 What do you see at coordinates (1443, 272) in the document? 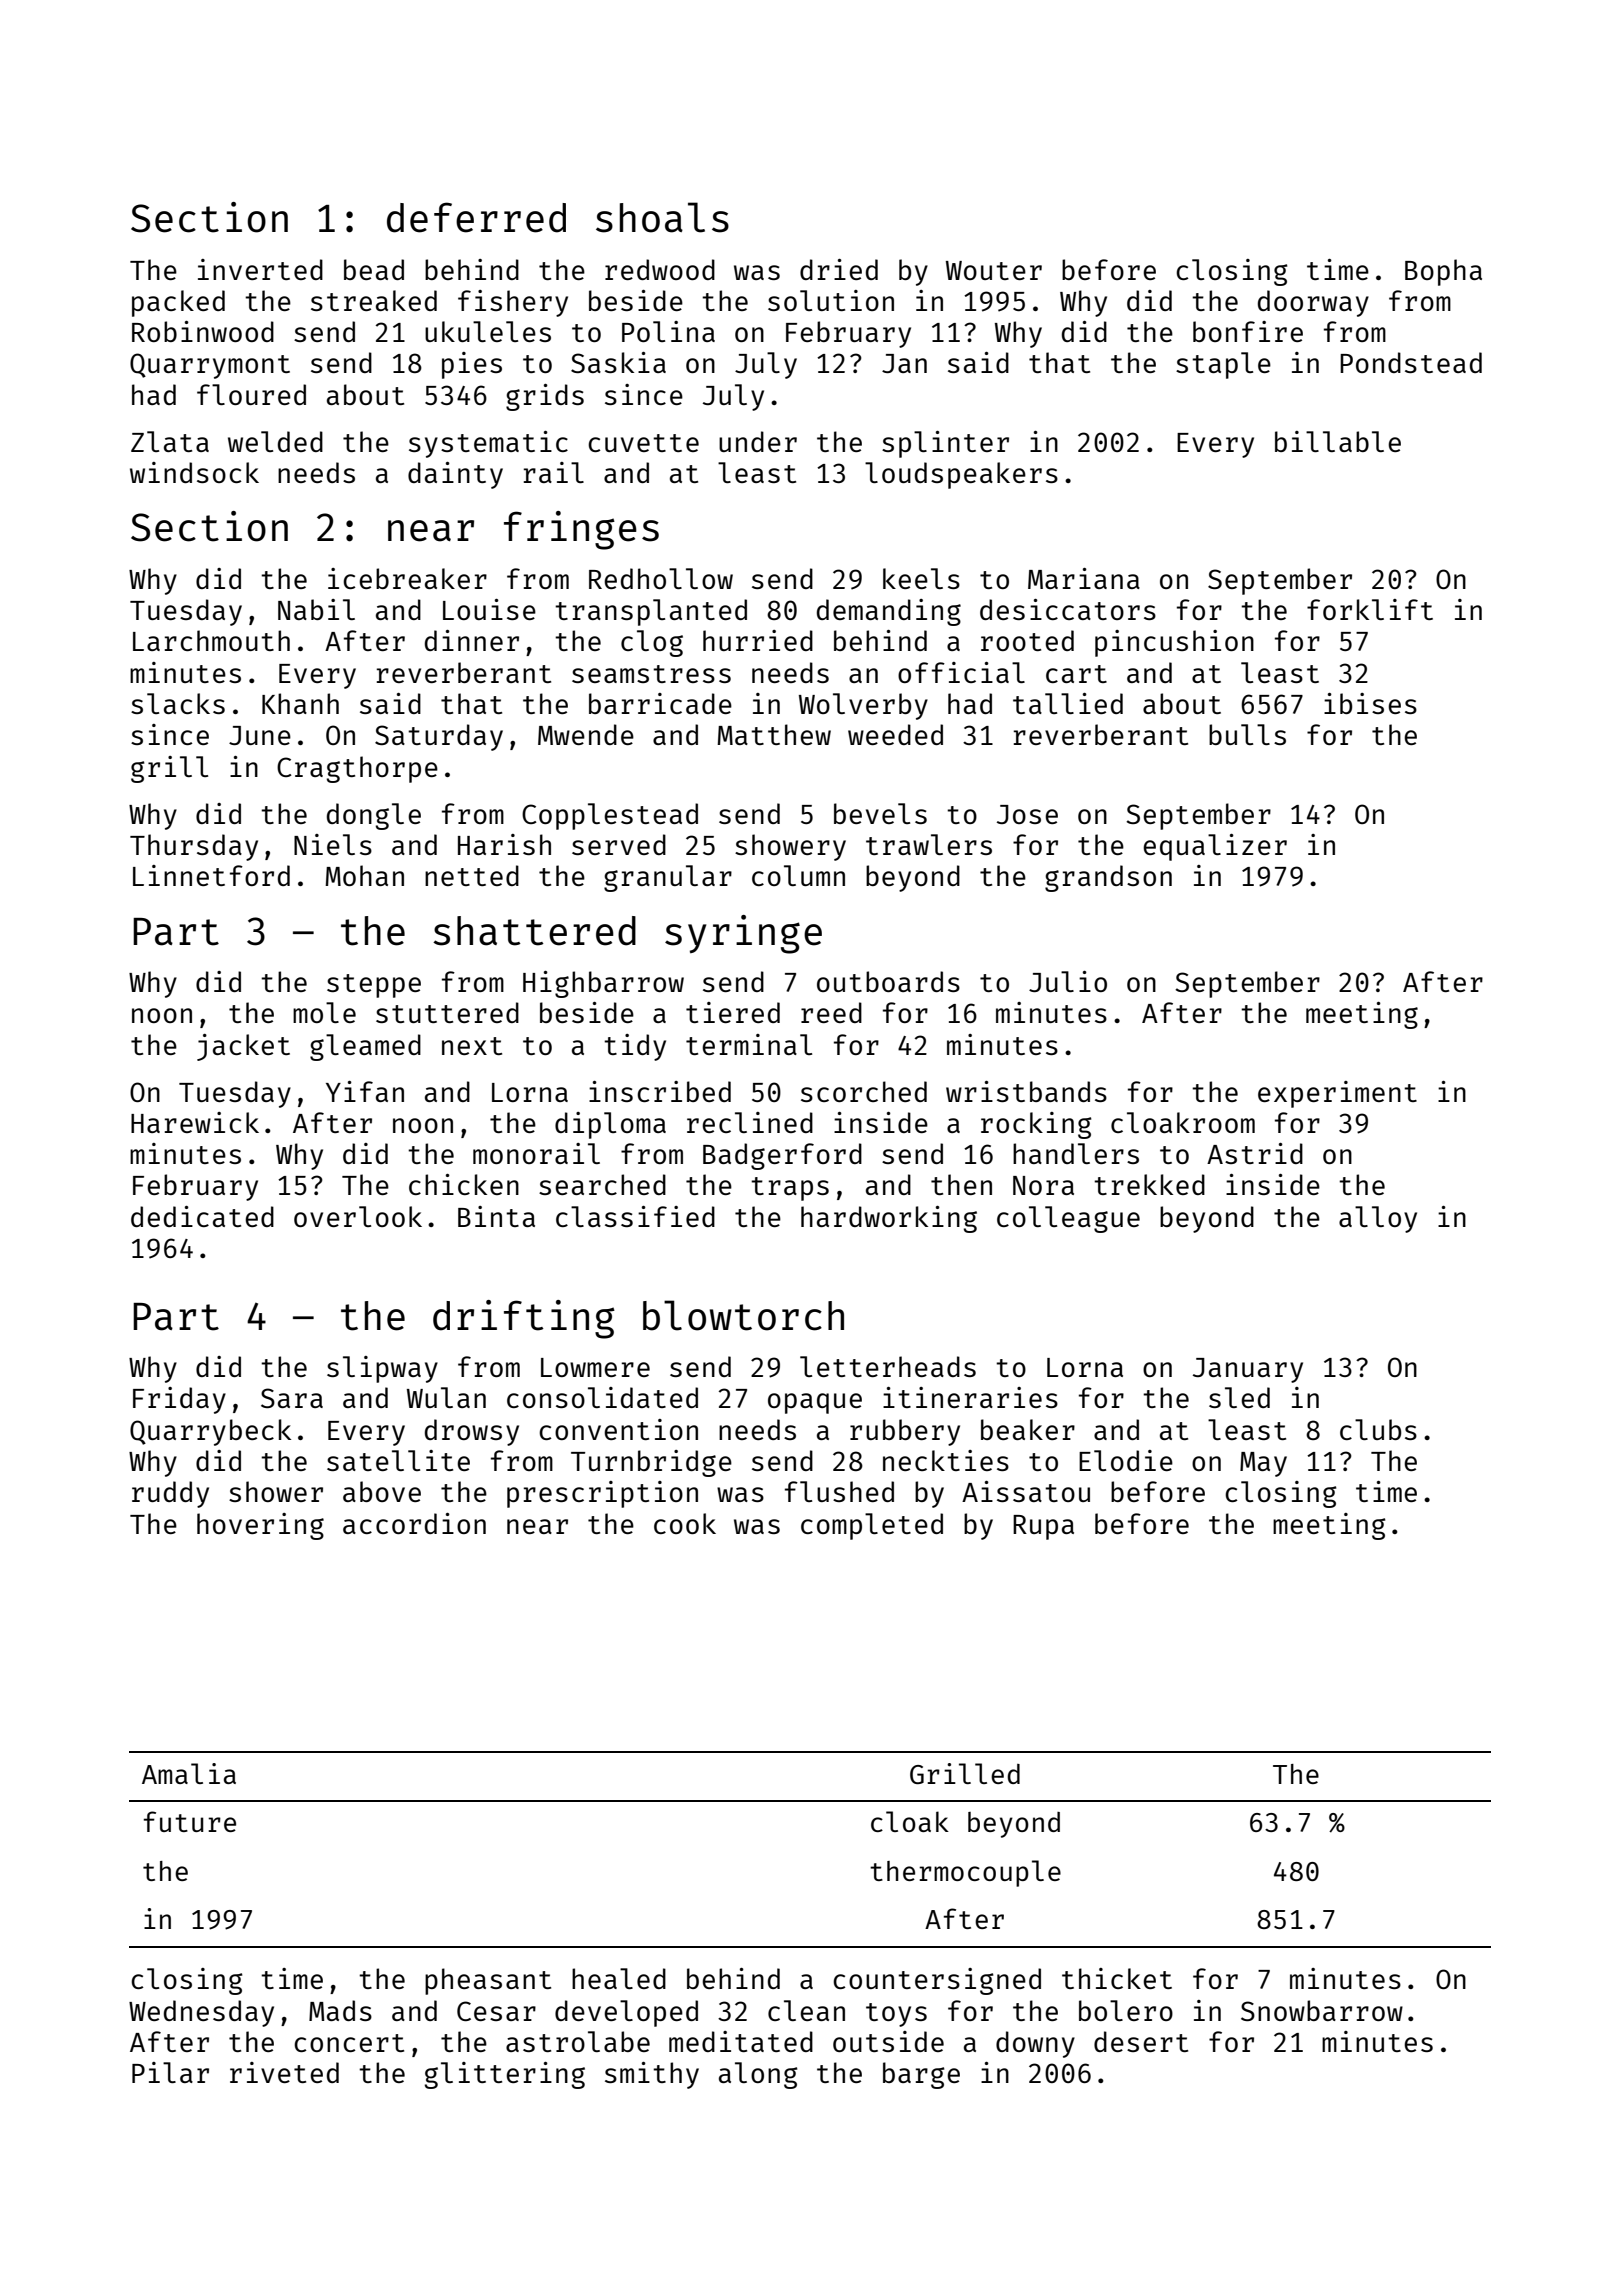
I see `Bopha` at bounding box center [1443, 272].
